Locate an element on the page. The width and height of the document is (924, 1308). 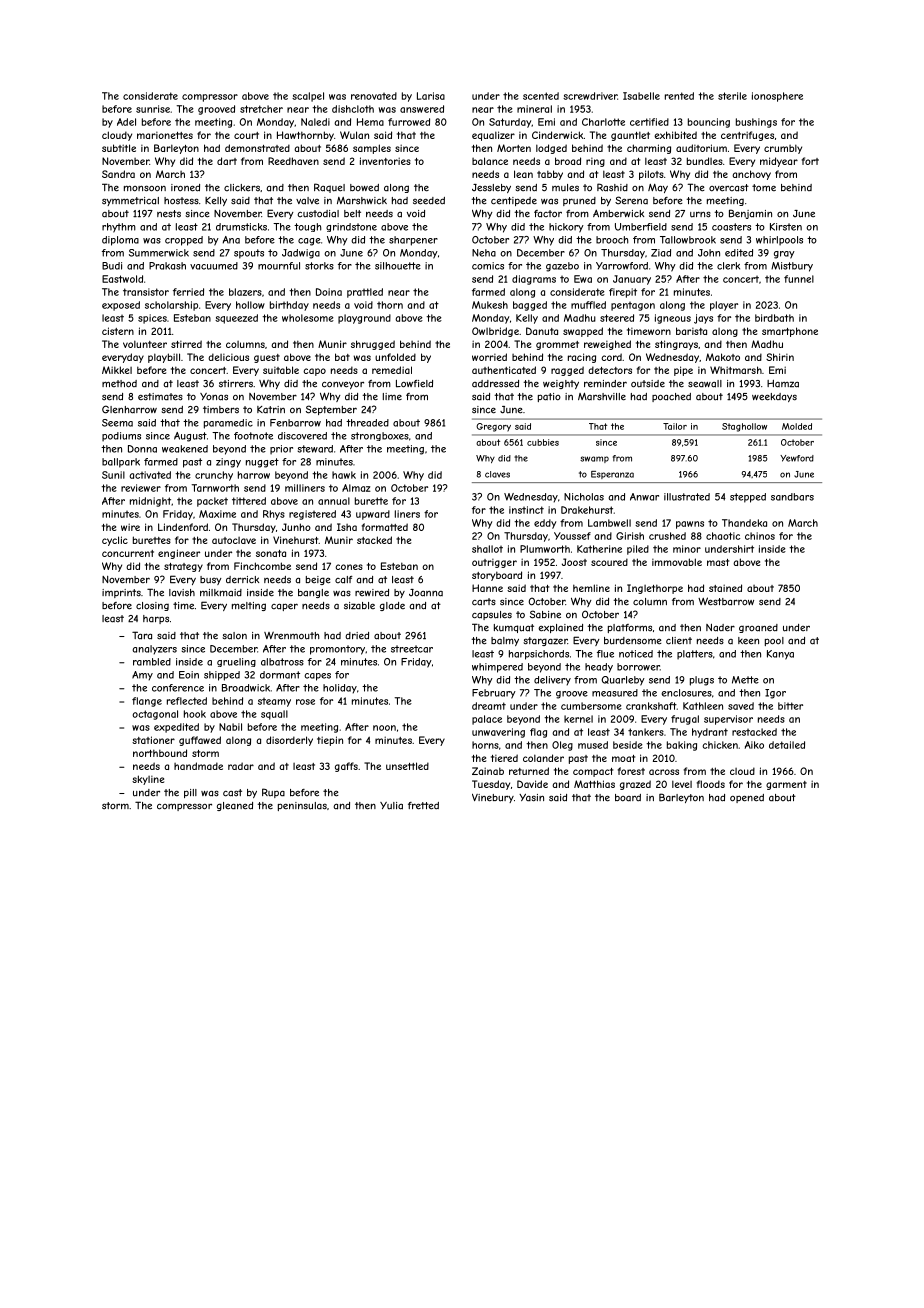
holiday is located at coordinates (340, 689).
